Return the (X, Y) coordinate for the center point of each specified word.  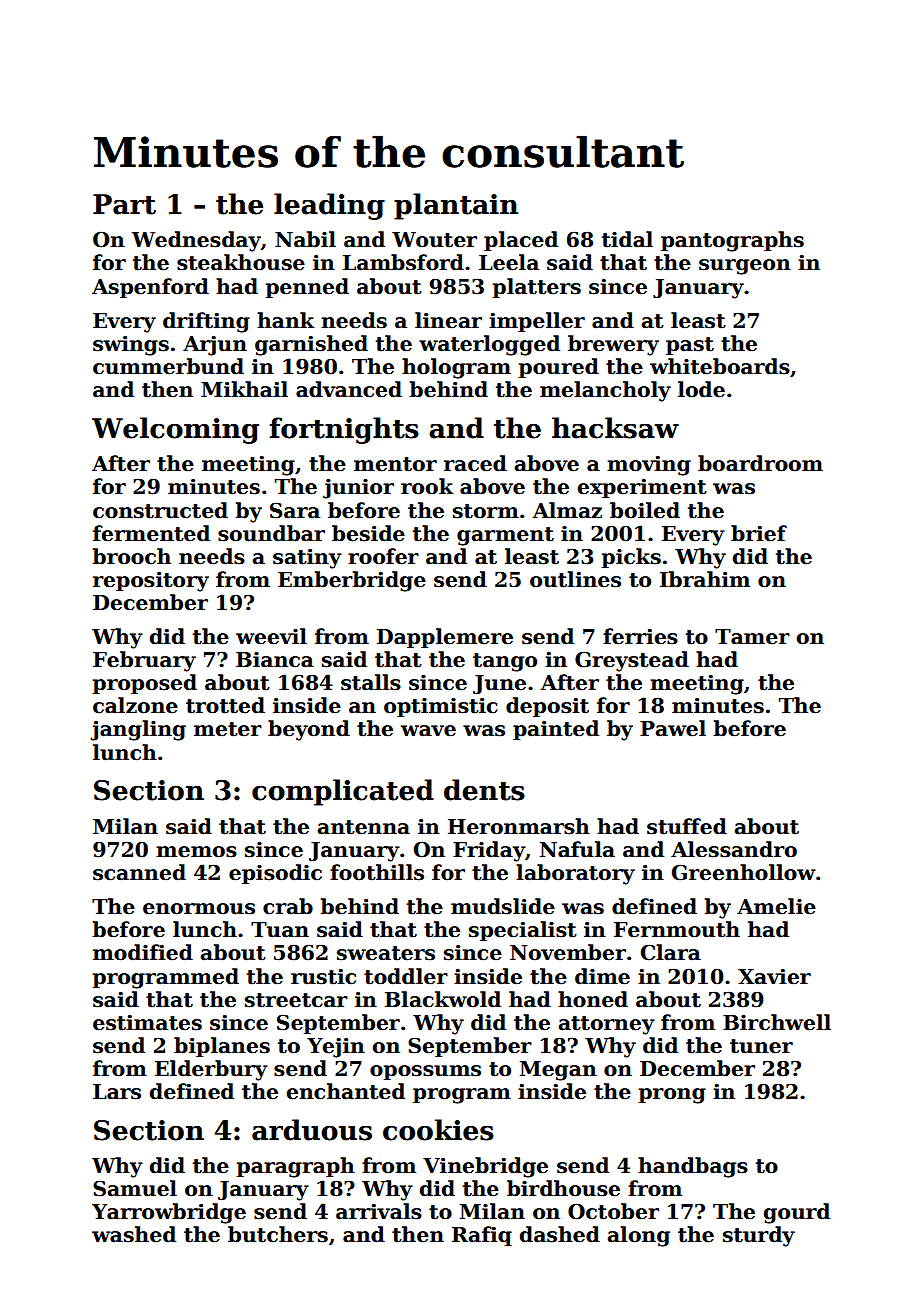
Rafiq (482, 1236)
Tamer (752, 637)
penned (307, 288)
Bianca (275, 659)
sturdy (759, 1236)
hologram (456, 368)
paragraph (295, 1167)
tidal (627, 239)
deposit (547, 707)
